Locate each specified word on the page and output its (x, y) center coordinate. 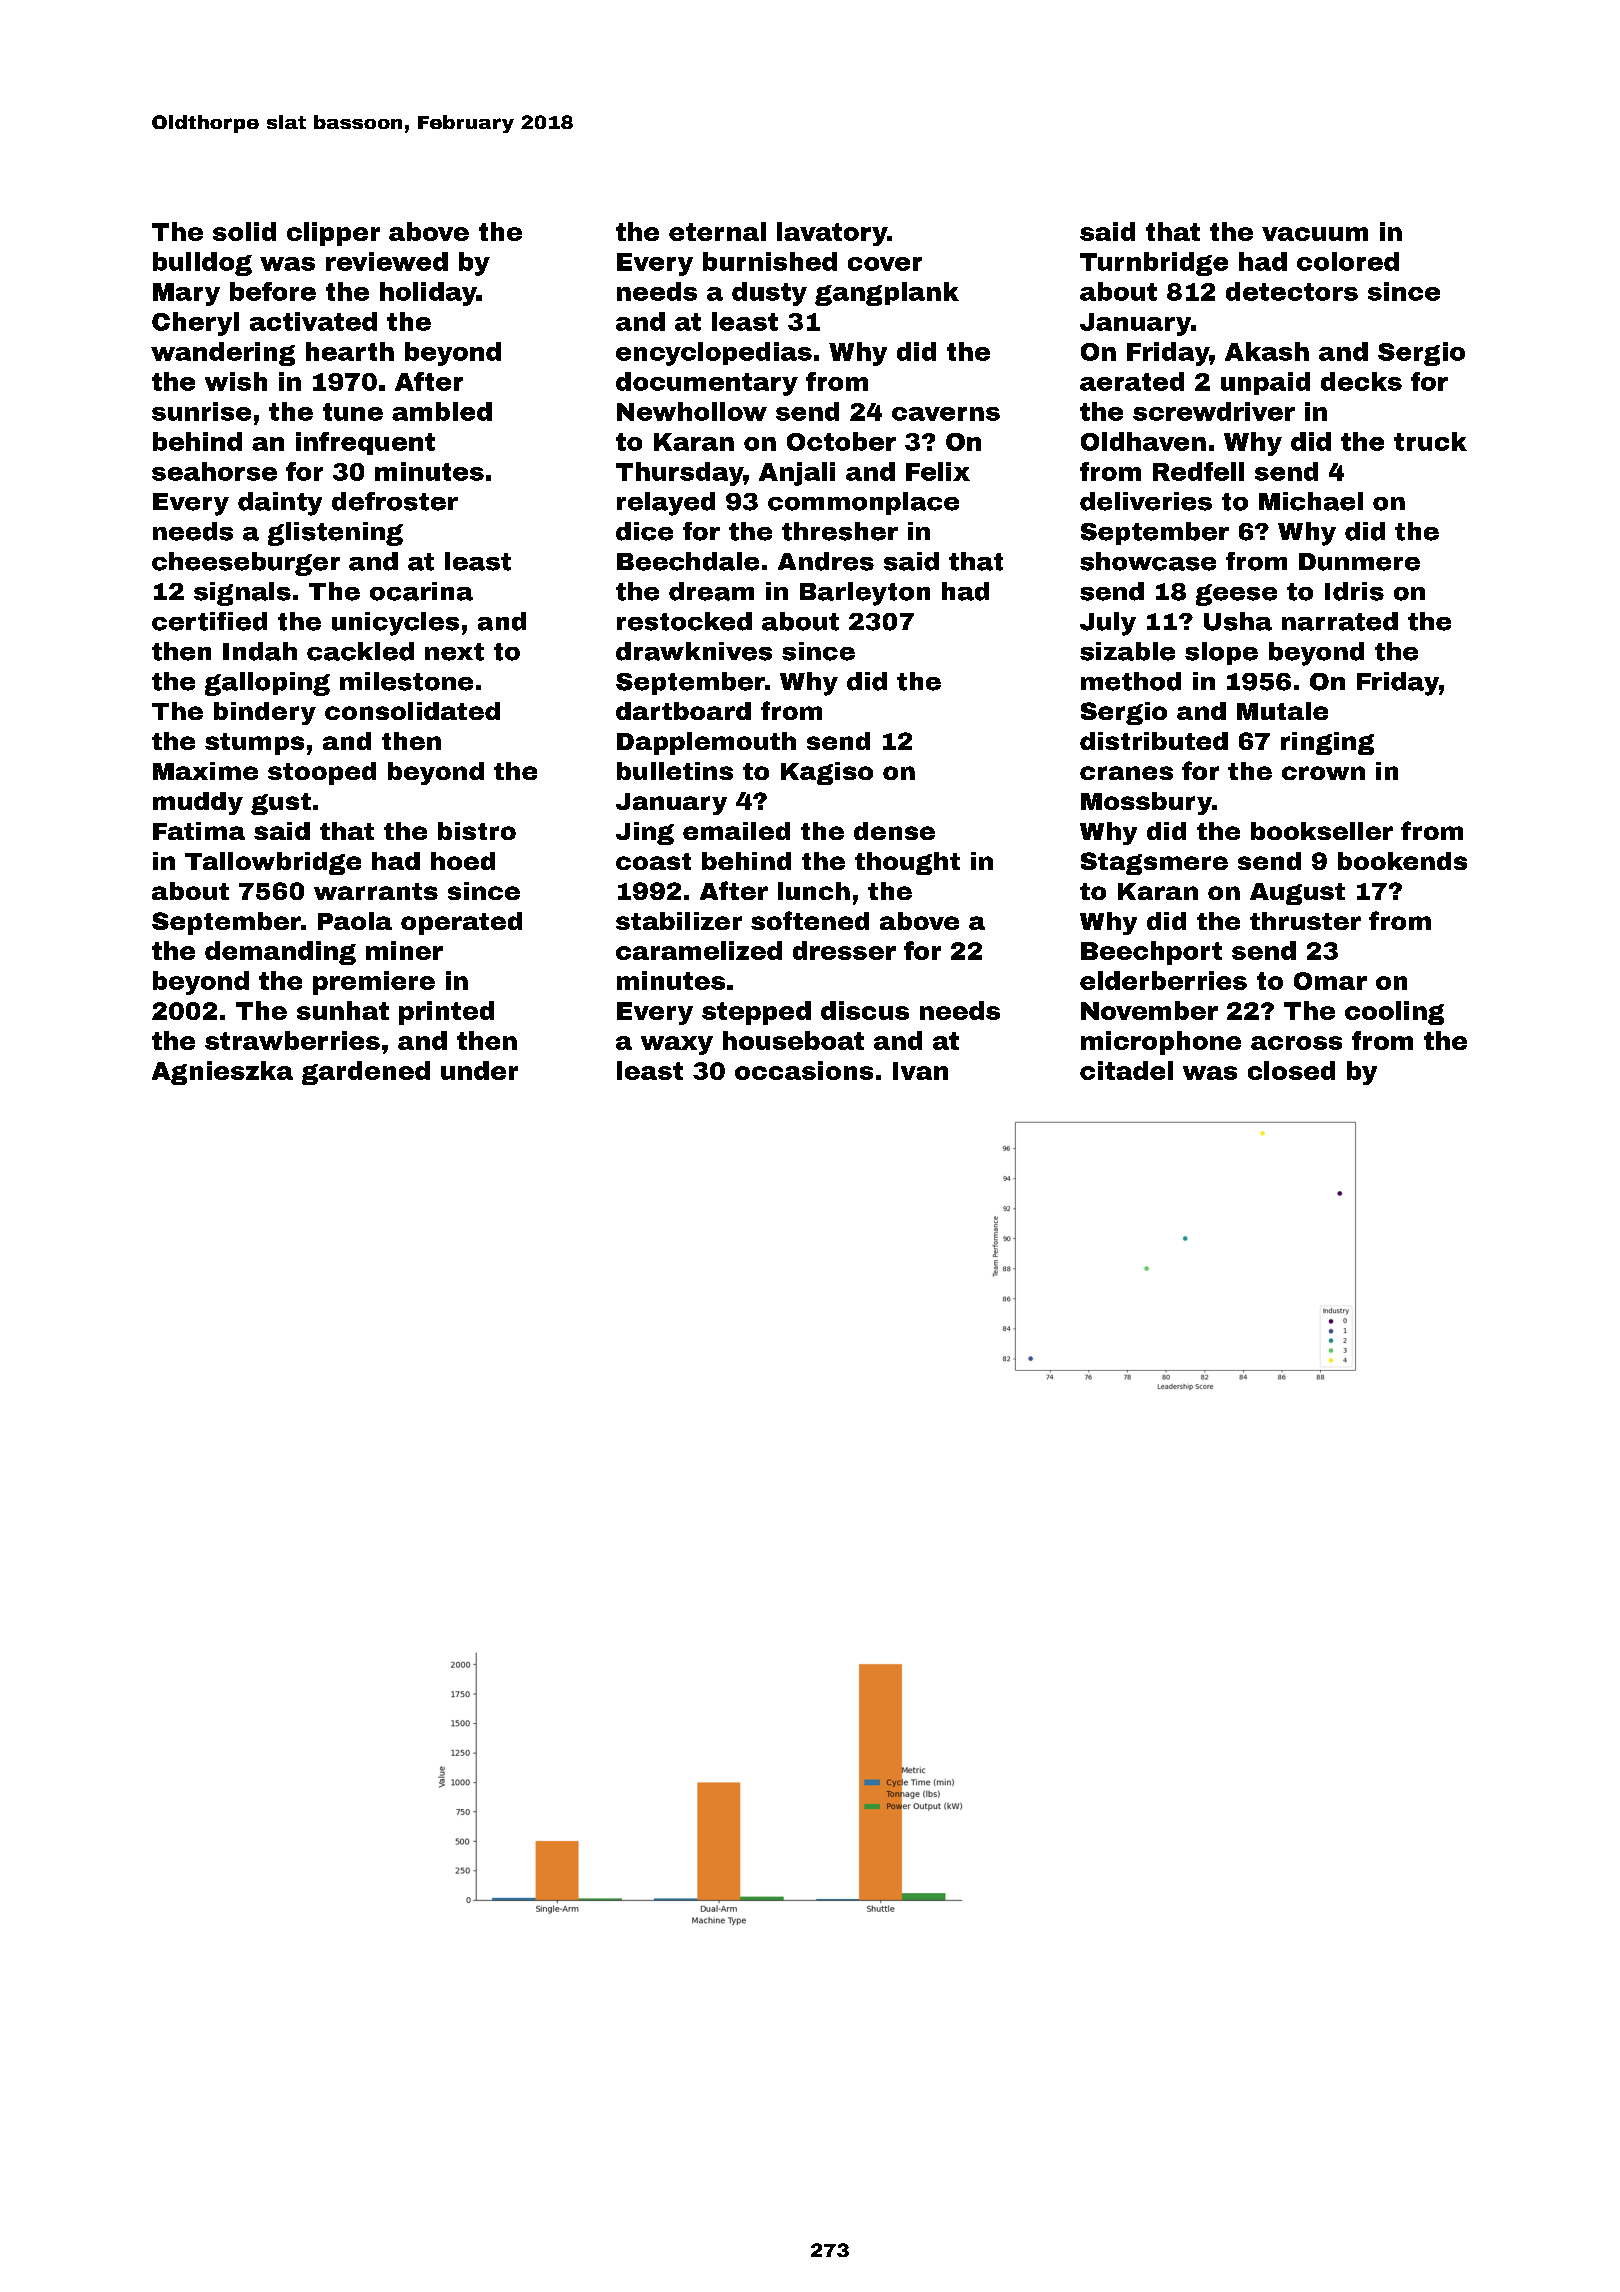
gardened (366, 1073)
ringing (1327, 743)
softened (810, 920)
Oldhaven (1143, 441)
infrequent (365, 443)
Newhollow (692, 411)
